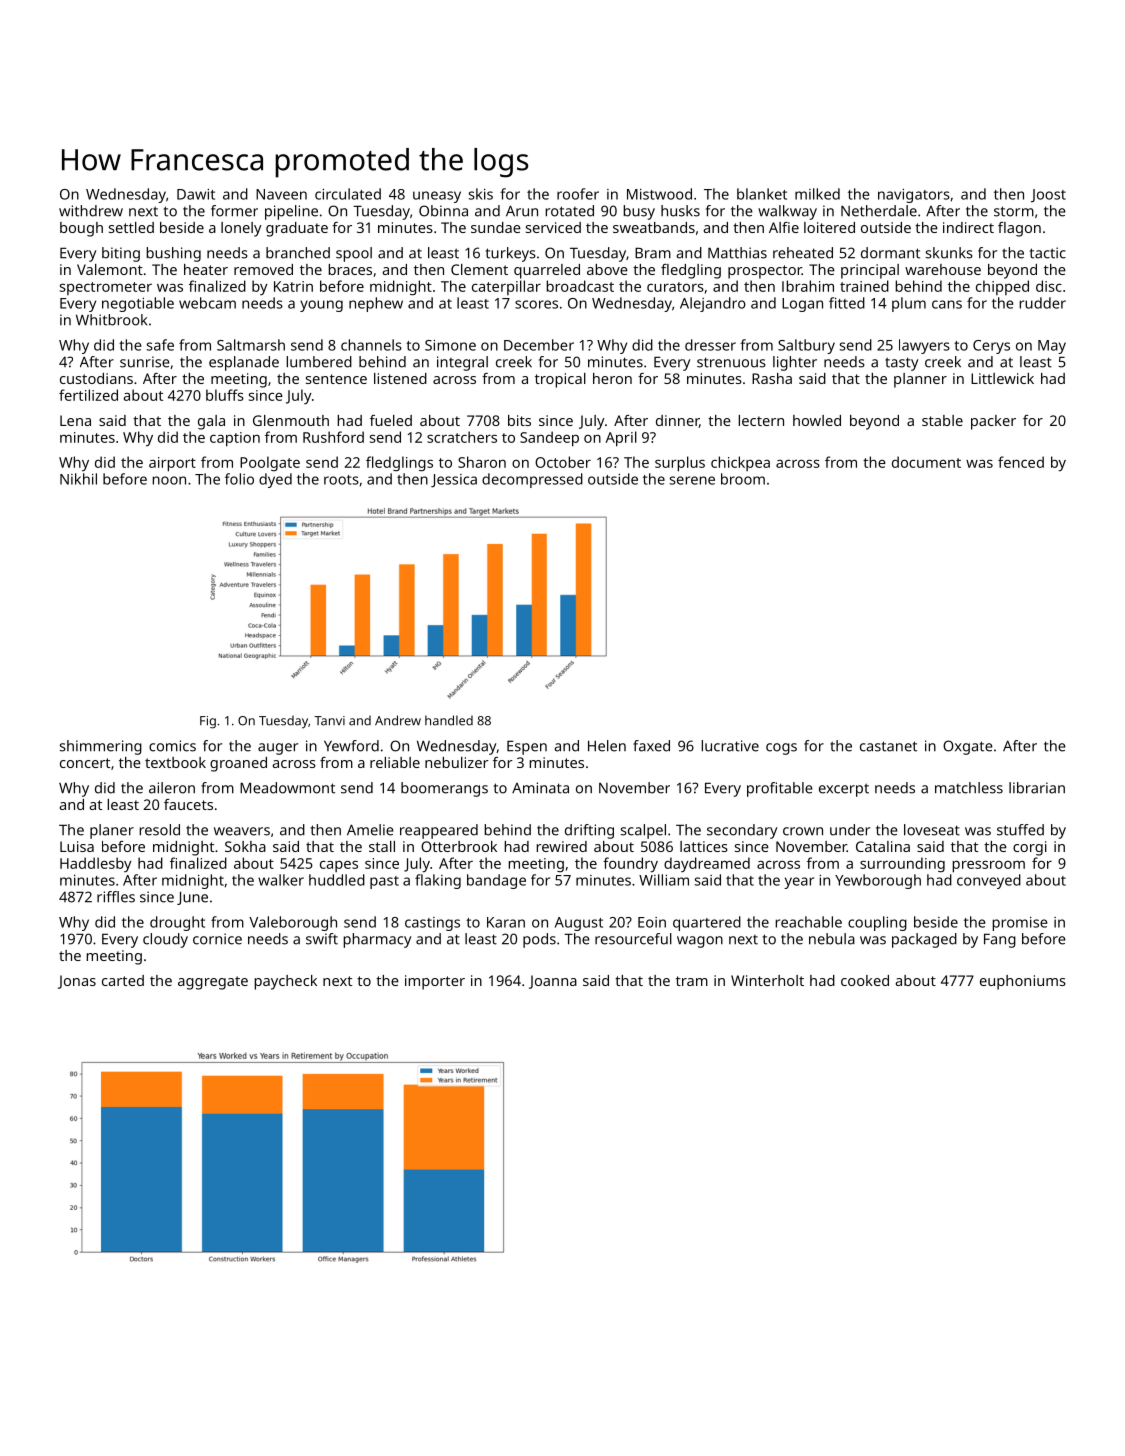  Describe the element at coordinates (578, 194) in the image. I see `roofer` at that location.
